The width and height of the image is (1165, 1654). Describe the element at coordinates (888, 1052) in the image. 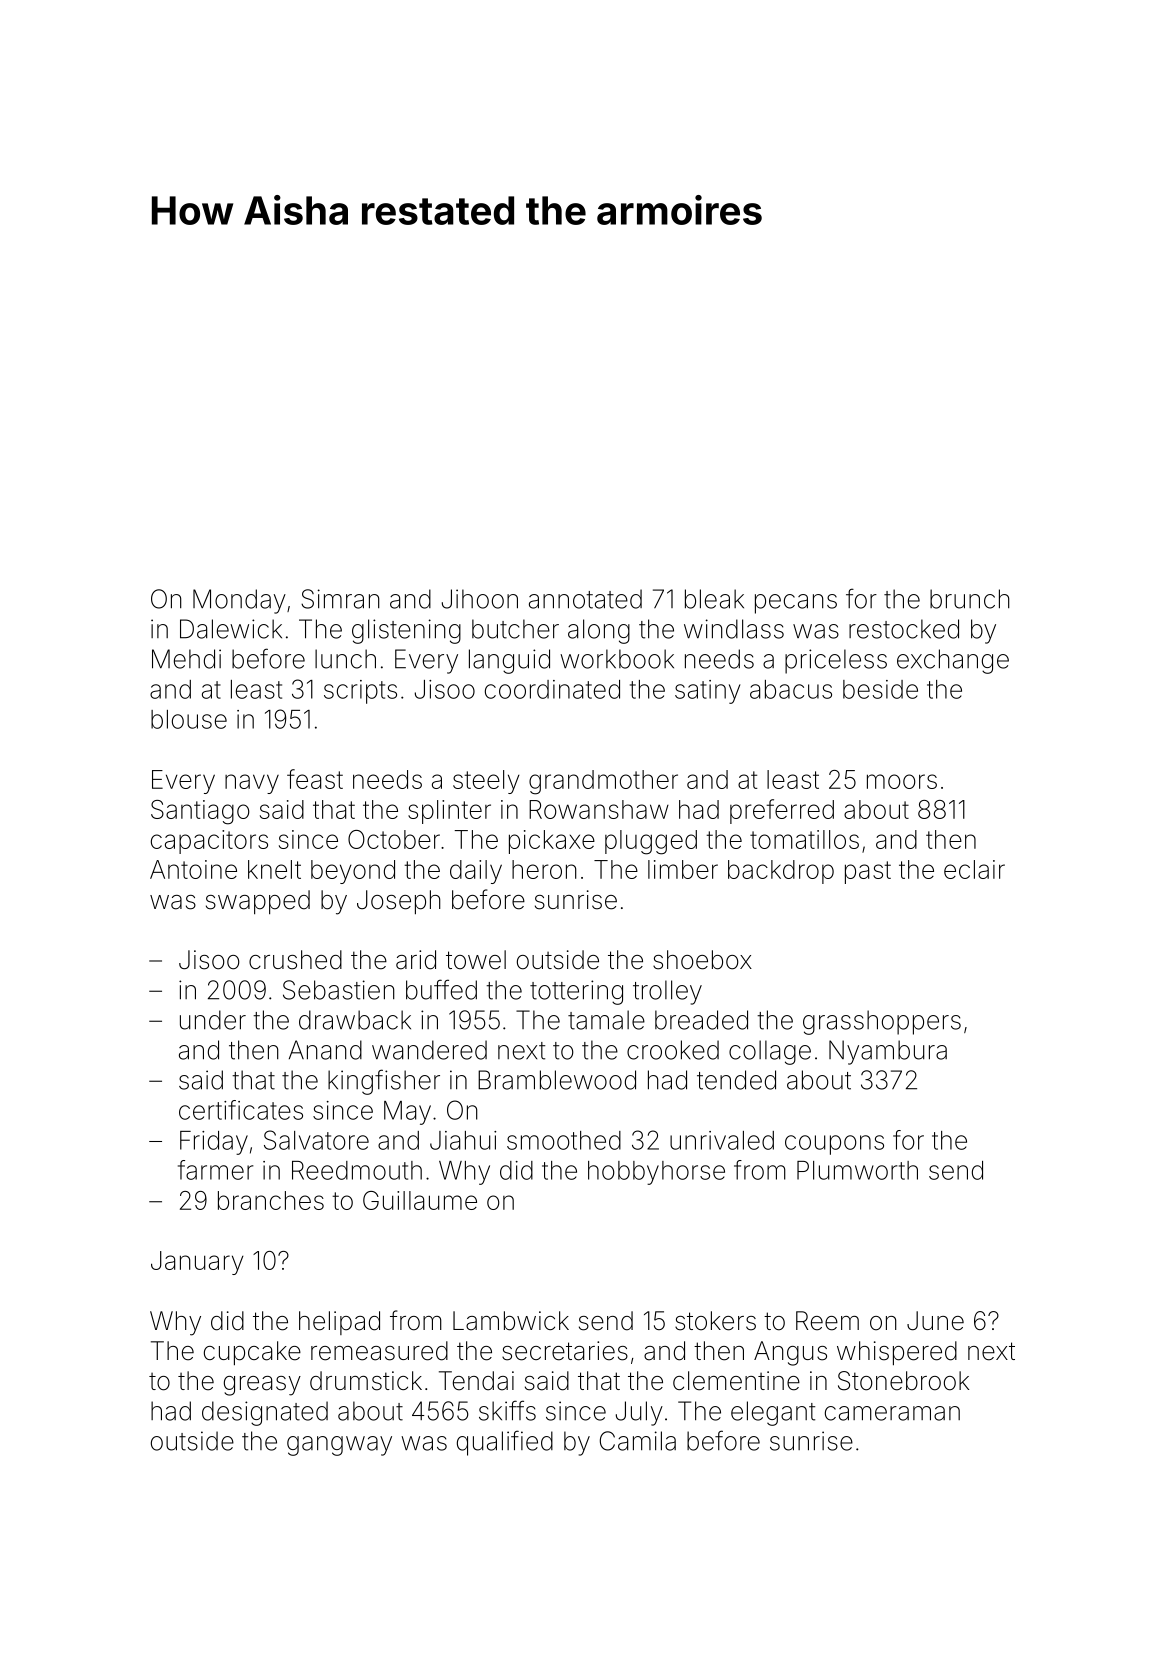

I see `Nyambura` at that location.
